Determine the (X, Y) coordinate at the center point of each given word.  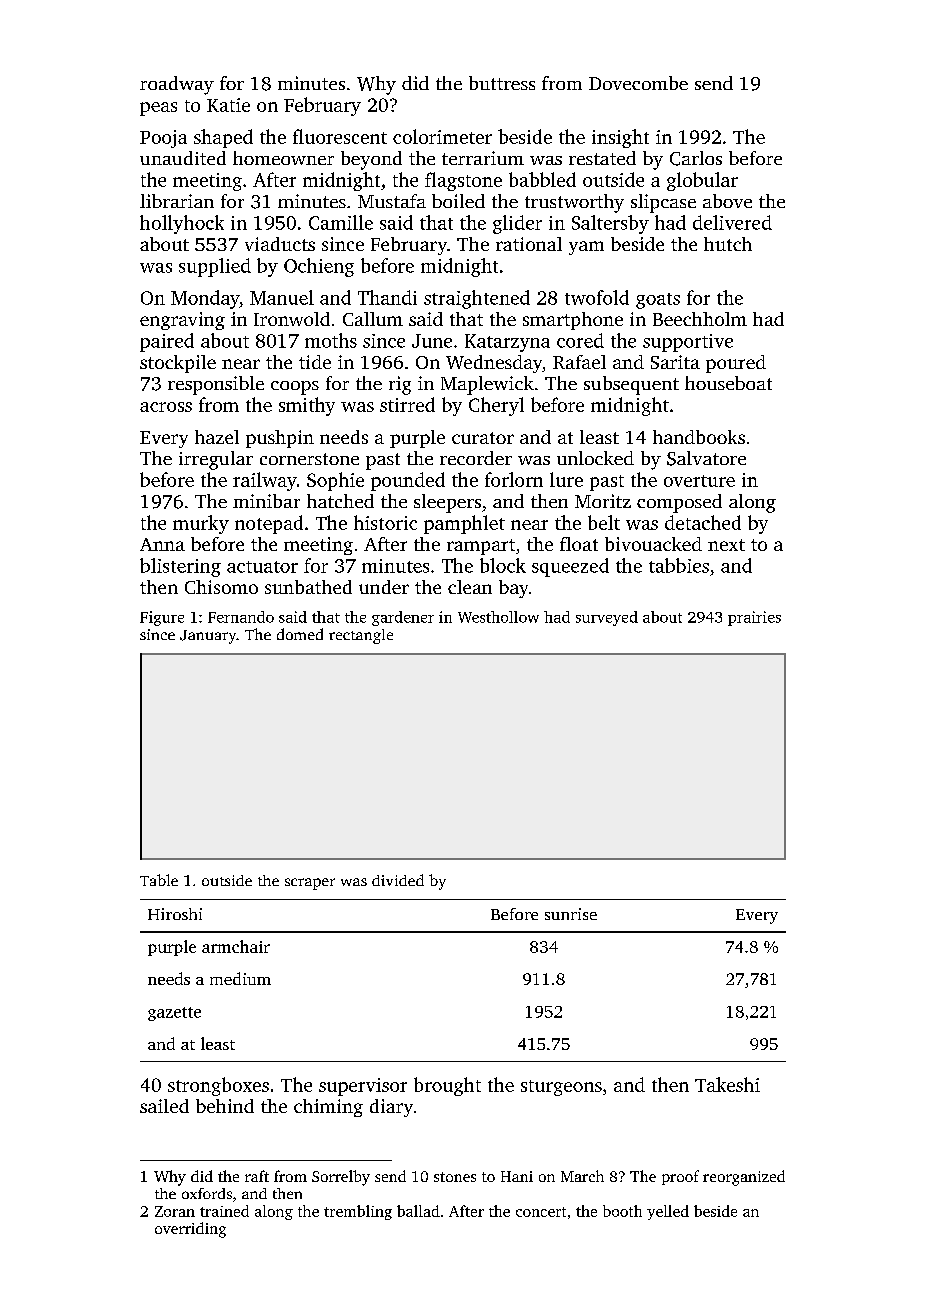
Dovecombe (638, 83)
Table (159, 880)
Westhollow (498, 617)
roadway (177, 85)
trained (224, 1211)
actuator (262, 567)
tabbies (679, 565)
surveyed (607, 618)
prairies (754, 618)
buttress (502, 83)
